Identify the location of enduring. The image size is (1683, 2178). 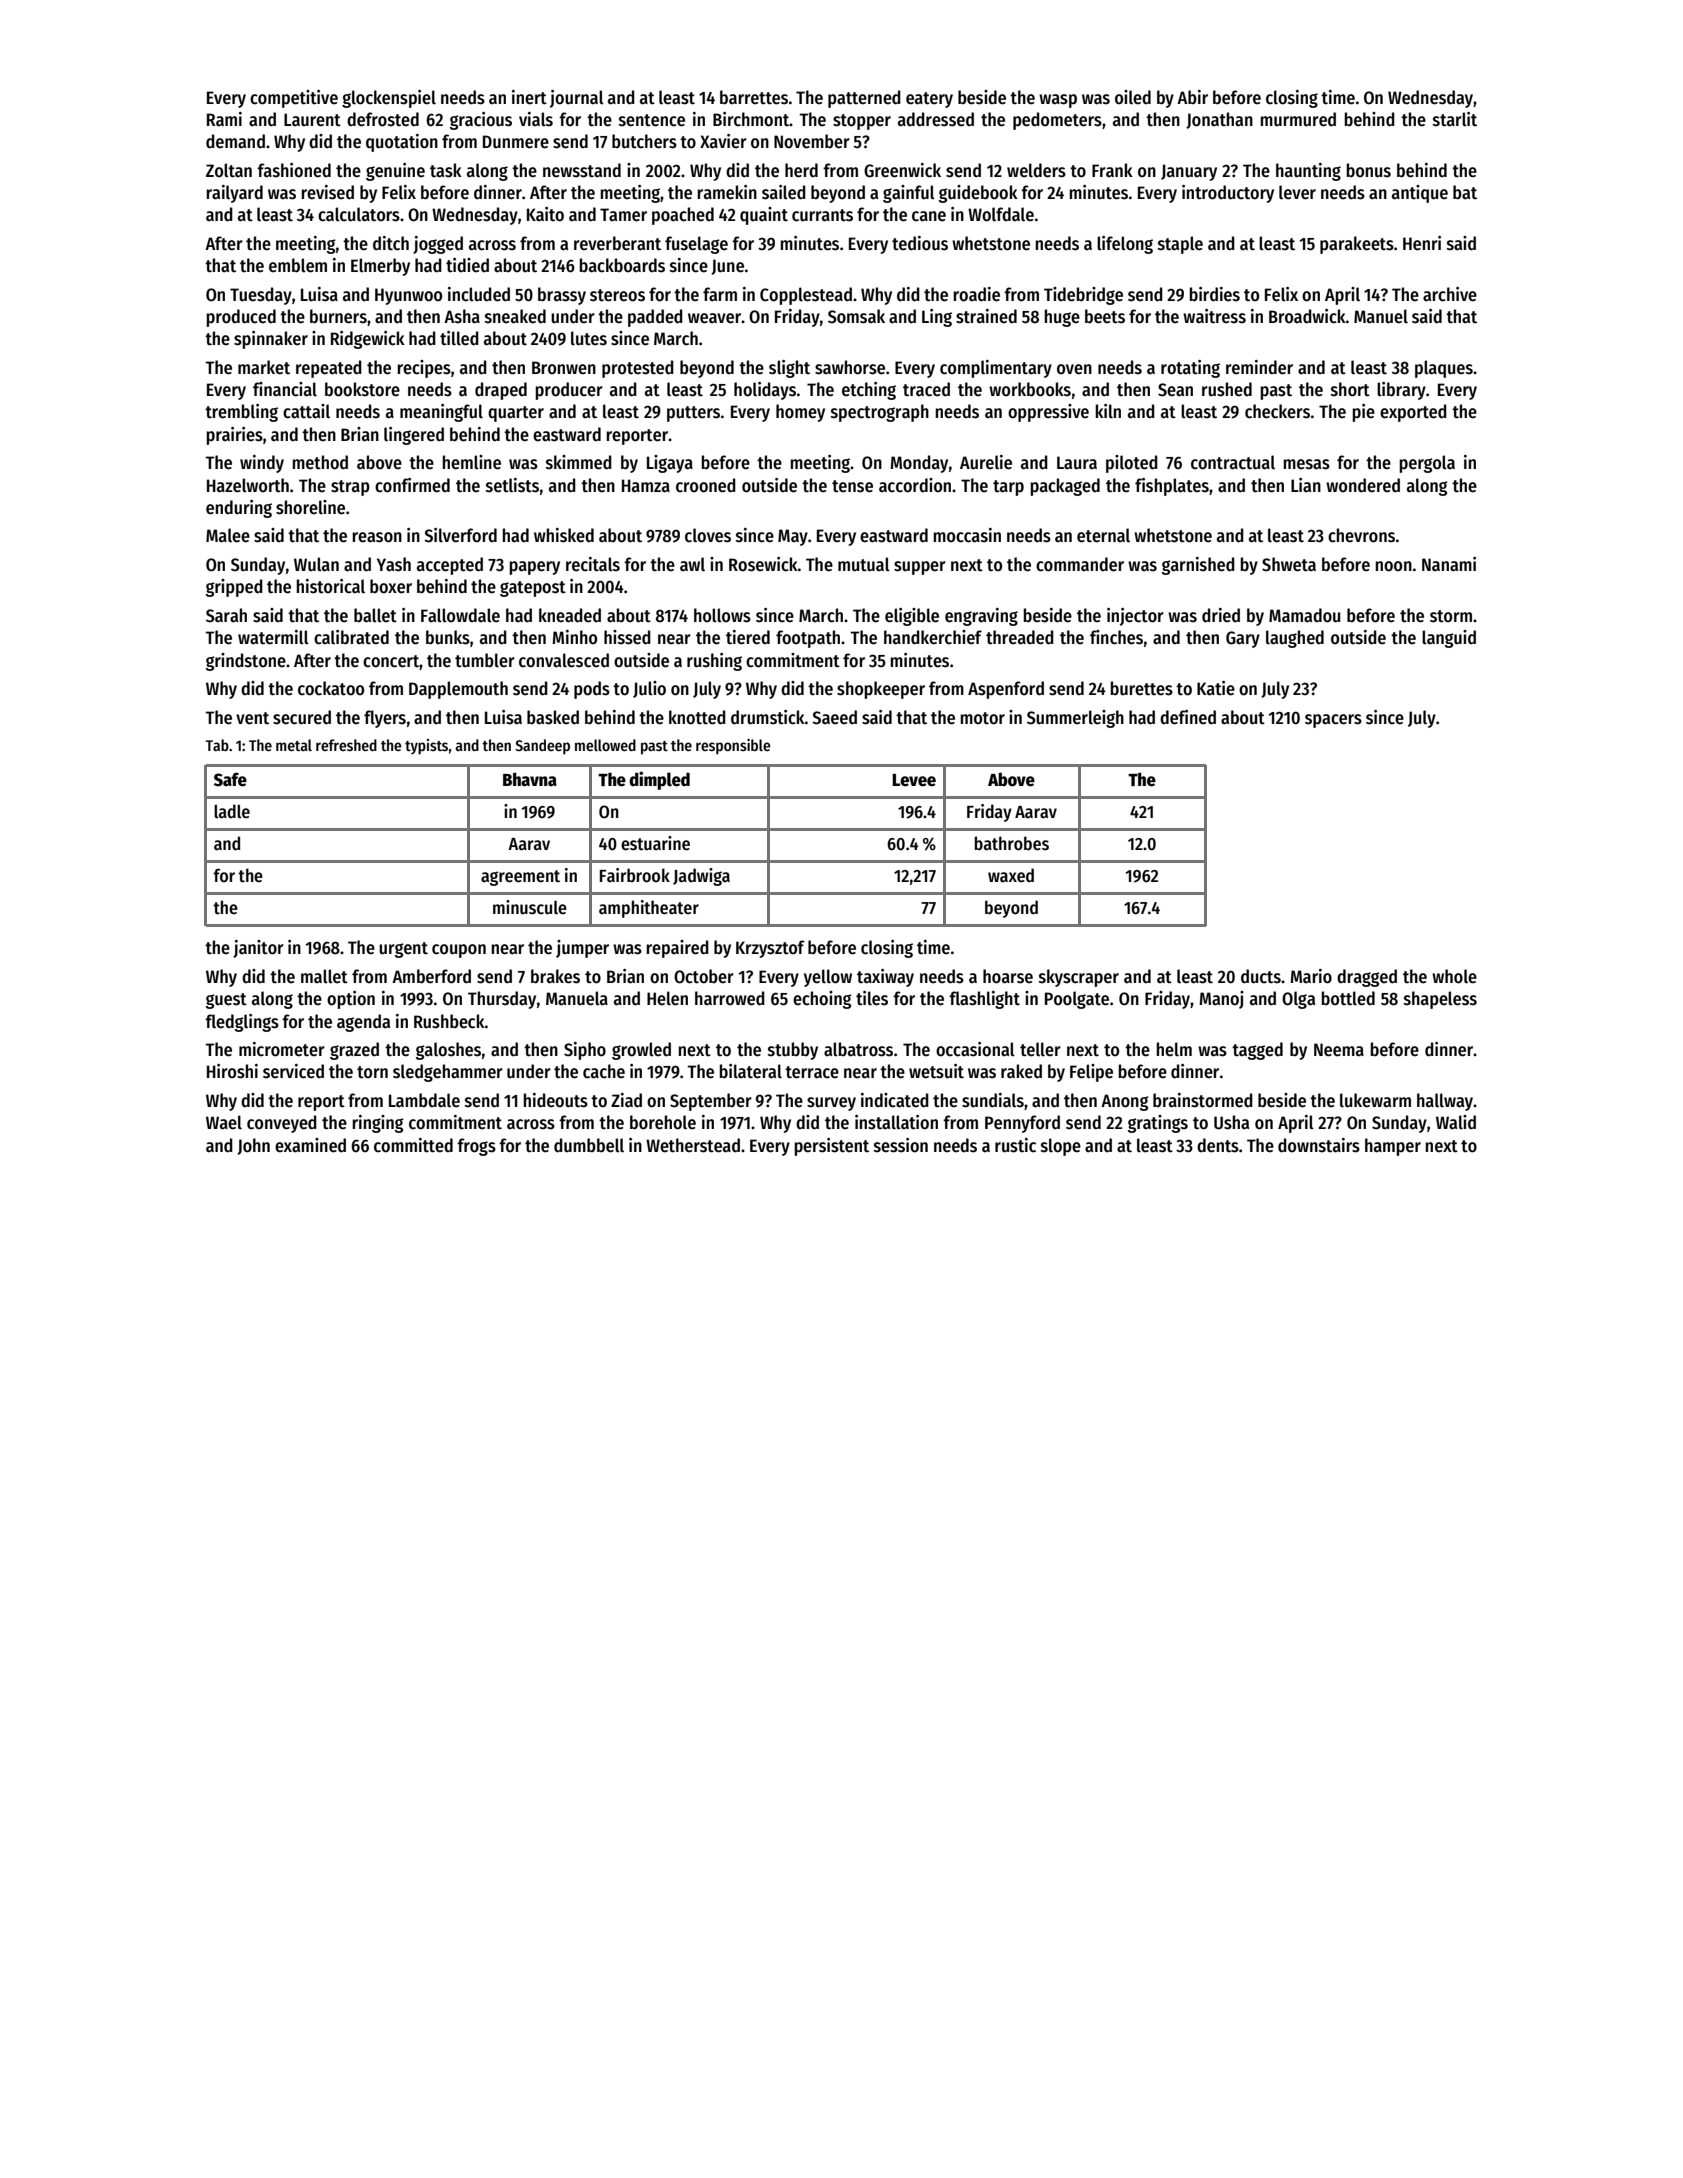
(239, 509).
